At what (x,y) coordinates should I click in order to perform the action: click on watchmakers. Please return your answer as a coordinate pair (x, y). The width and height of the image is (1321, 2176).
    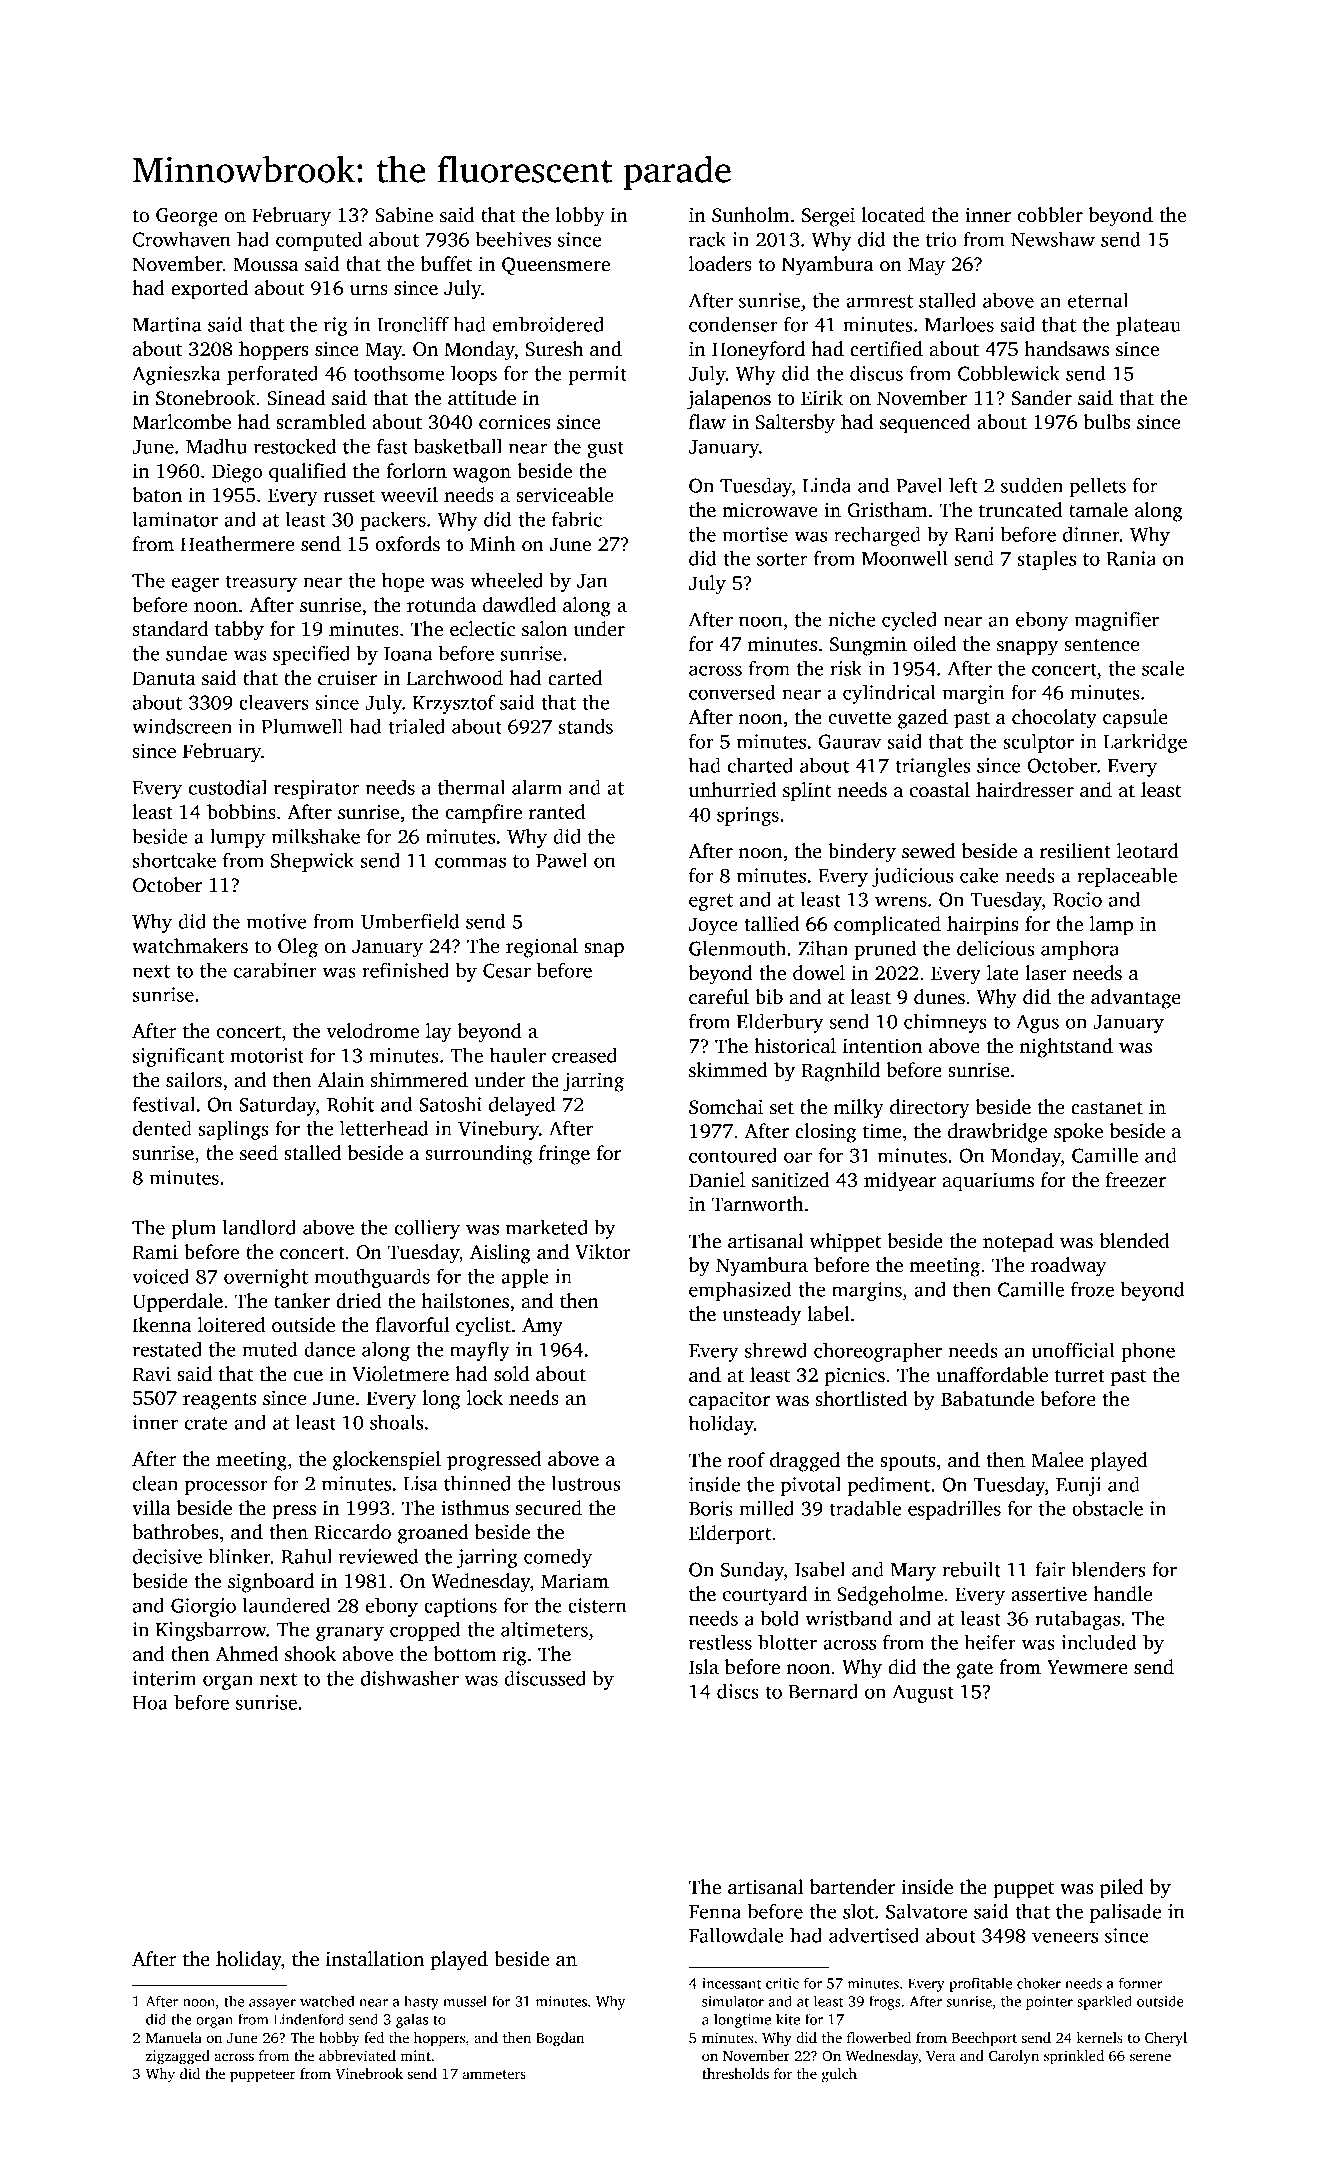
    Looking at the image, I should click on (190, 946).
